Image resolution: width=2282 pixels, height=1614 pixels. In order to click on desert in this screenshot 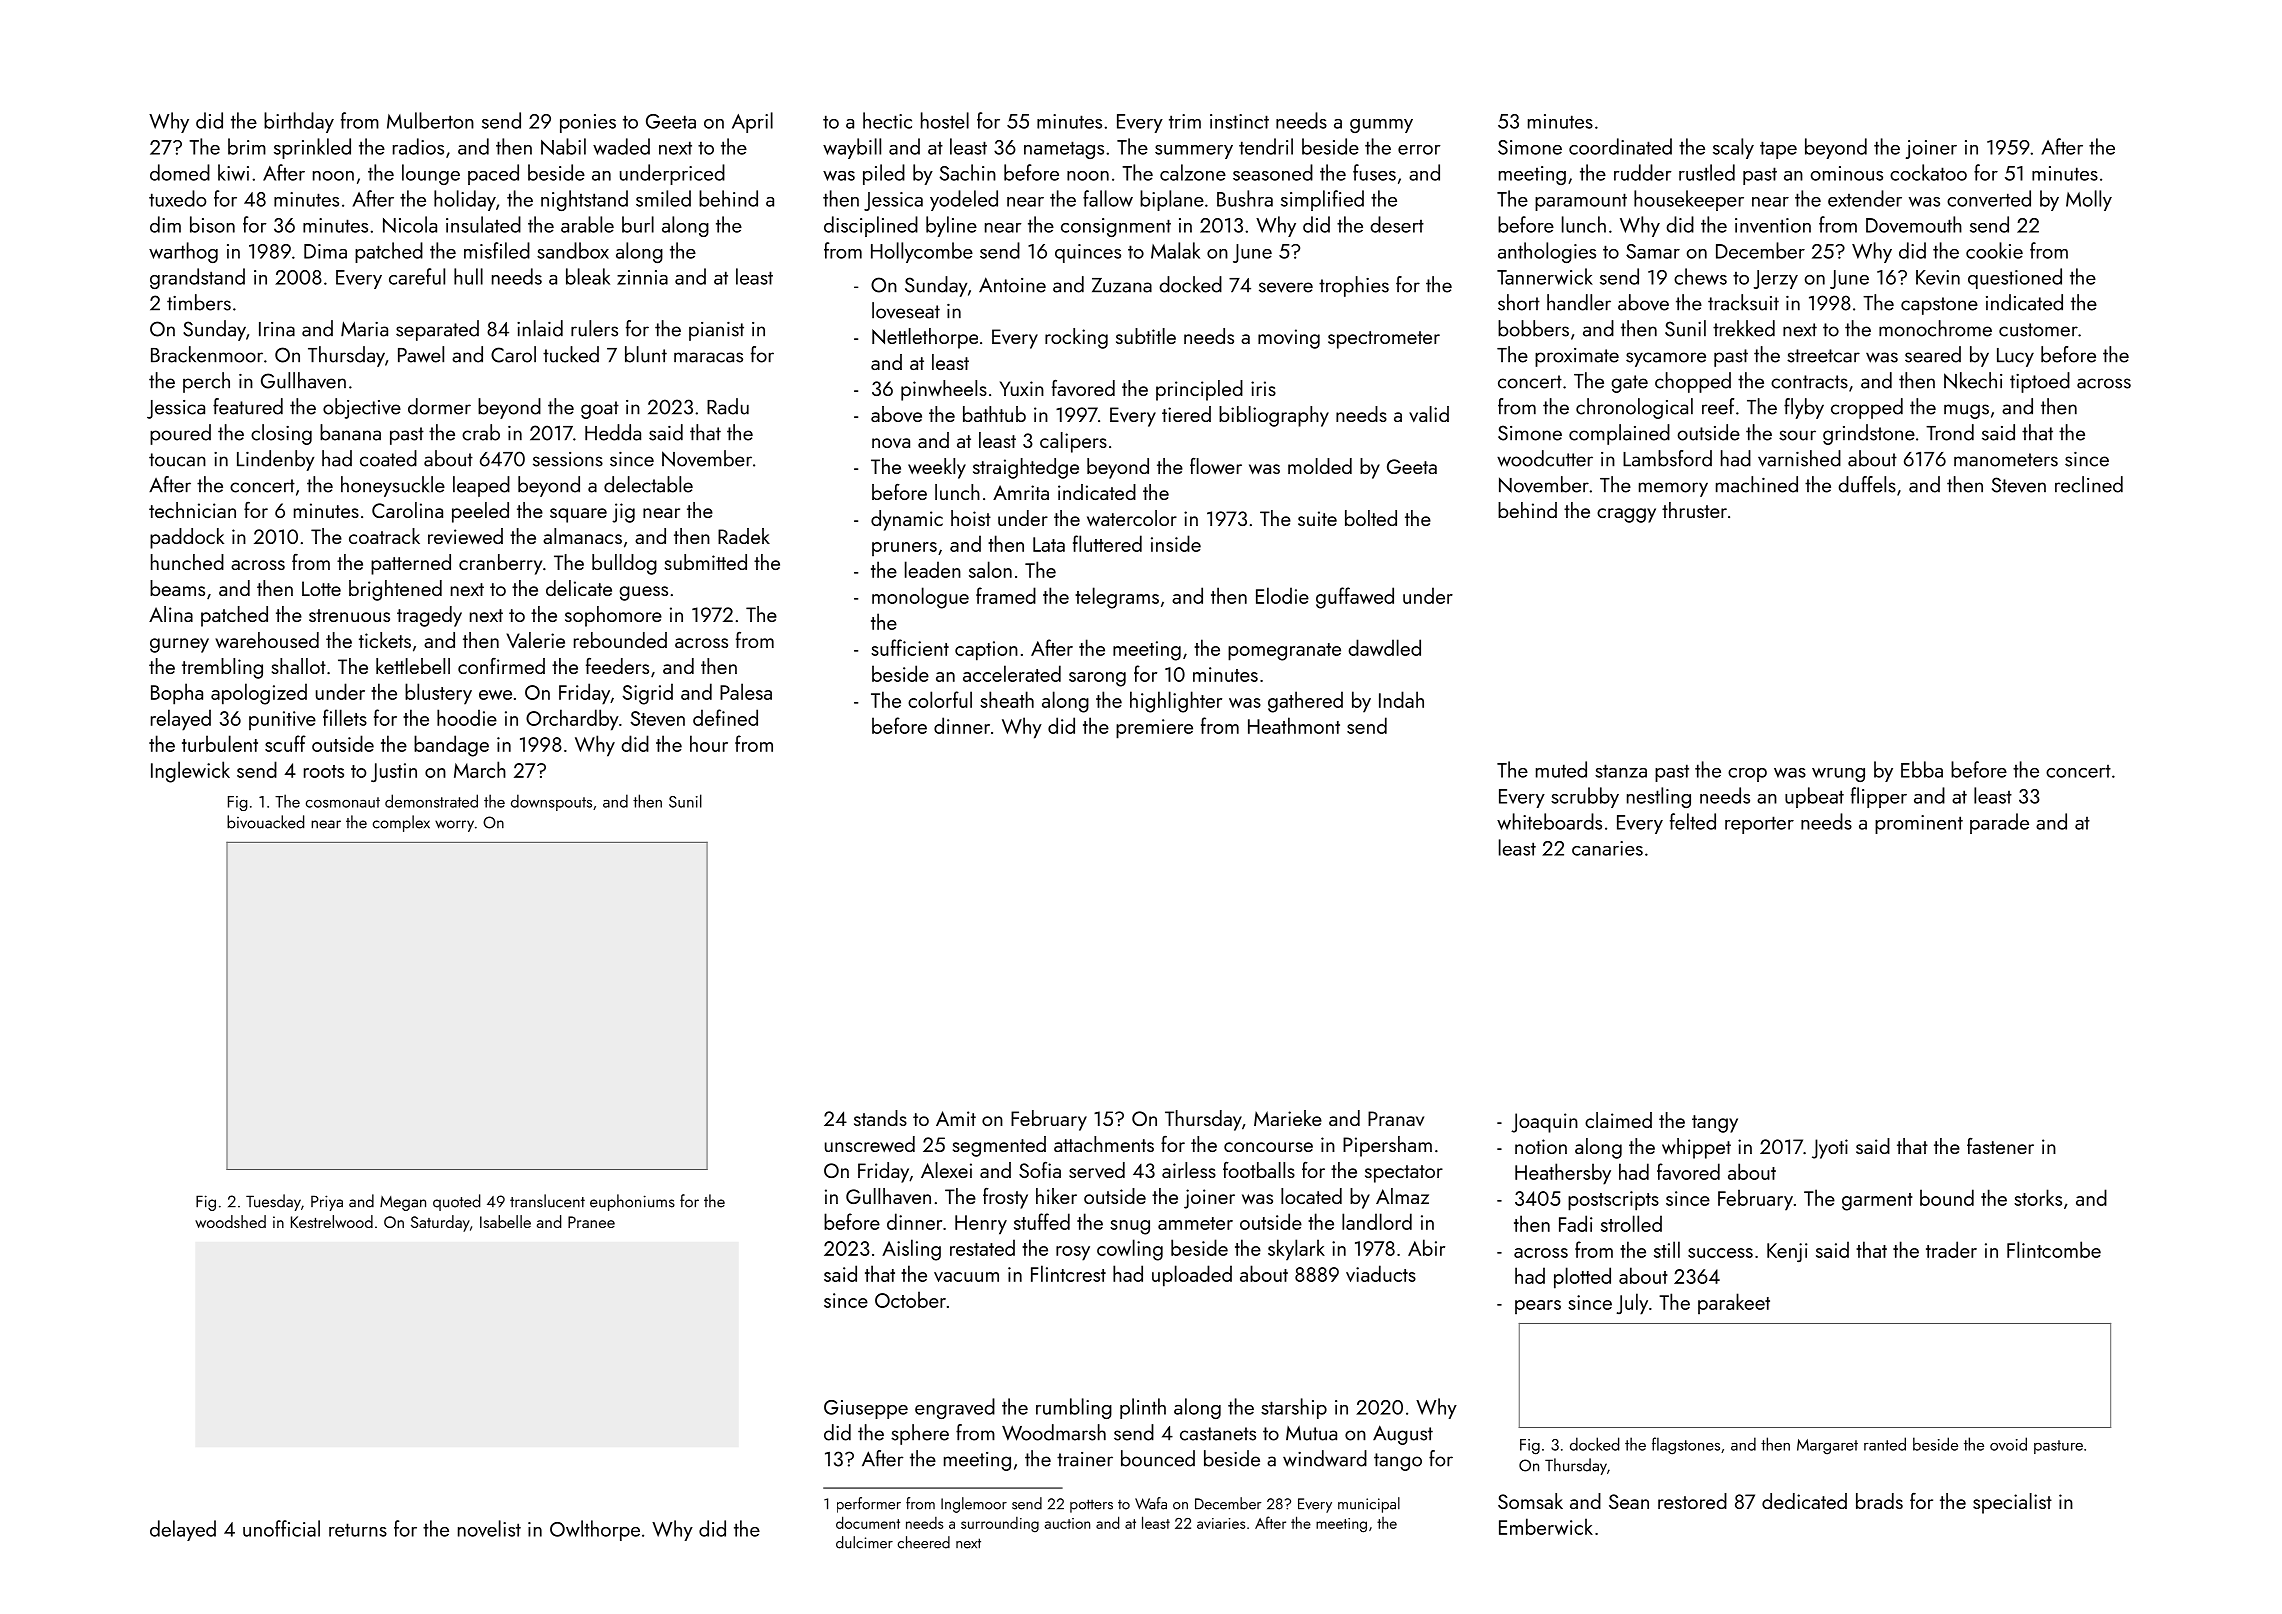, I will do `click(1397, 224)`.
